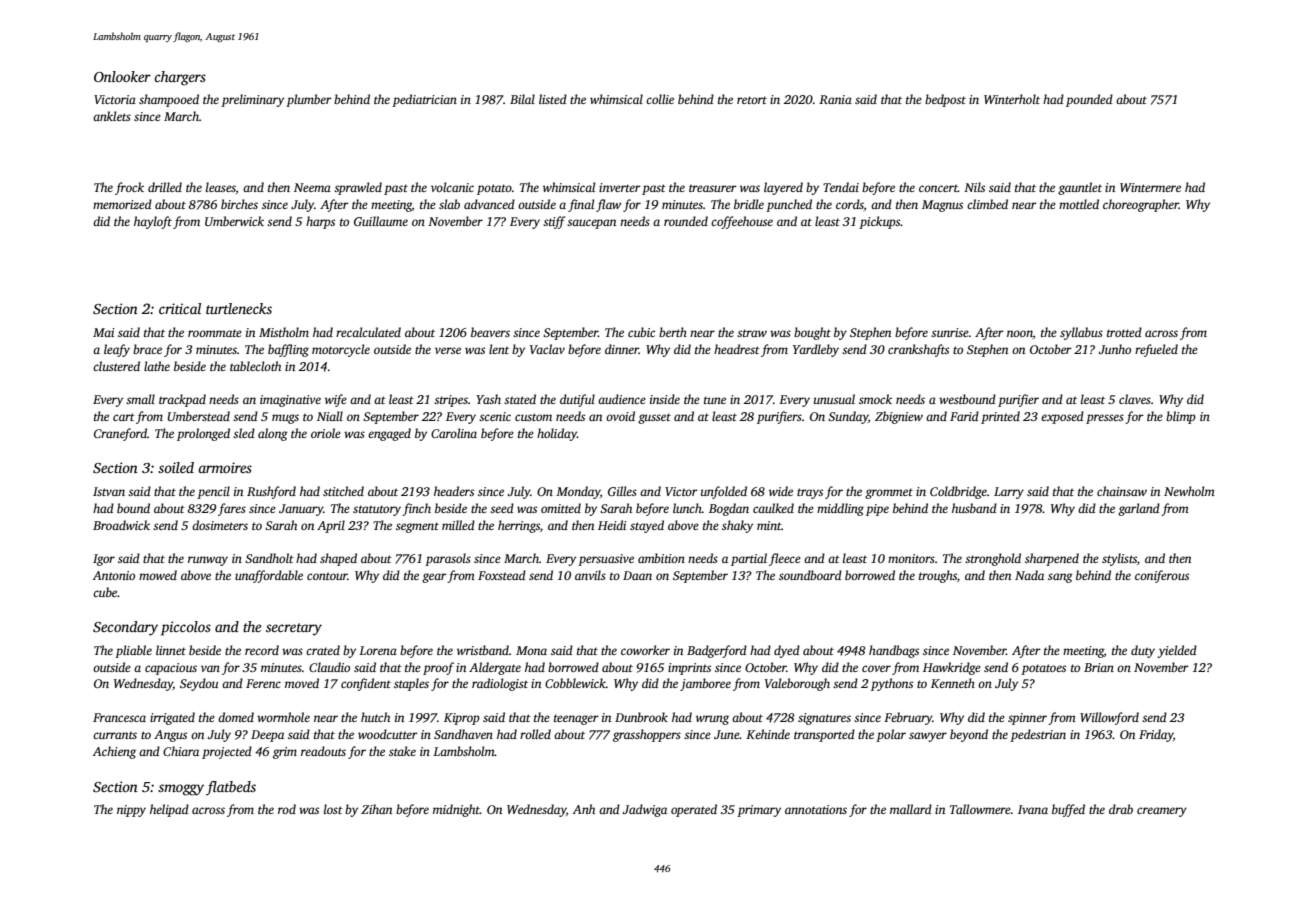 This screenshot has height=924, width=1308. Describe the element at coordinates (715, 400) in the screenshot. I see `tune` at that location.
